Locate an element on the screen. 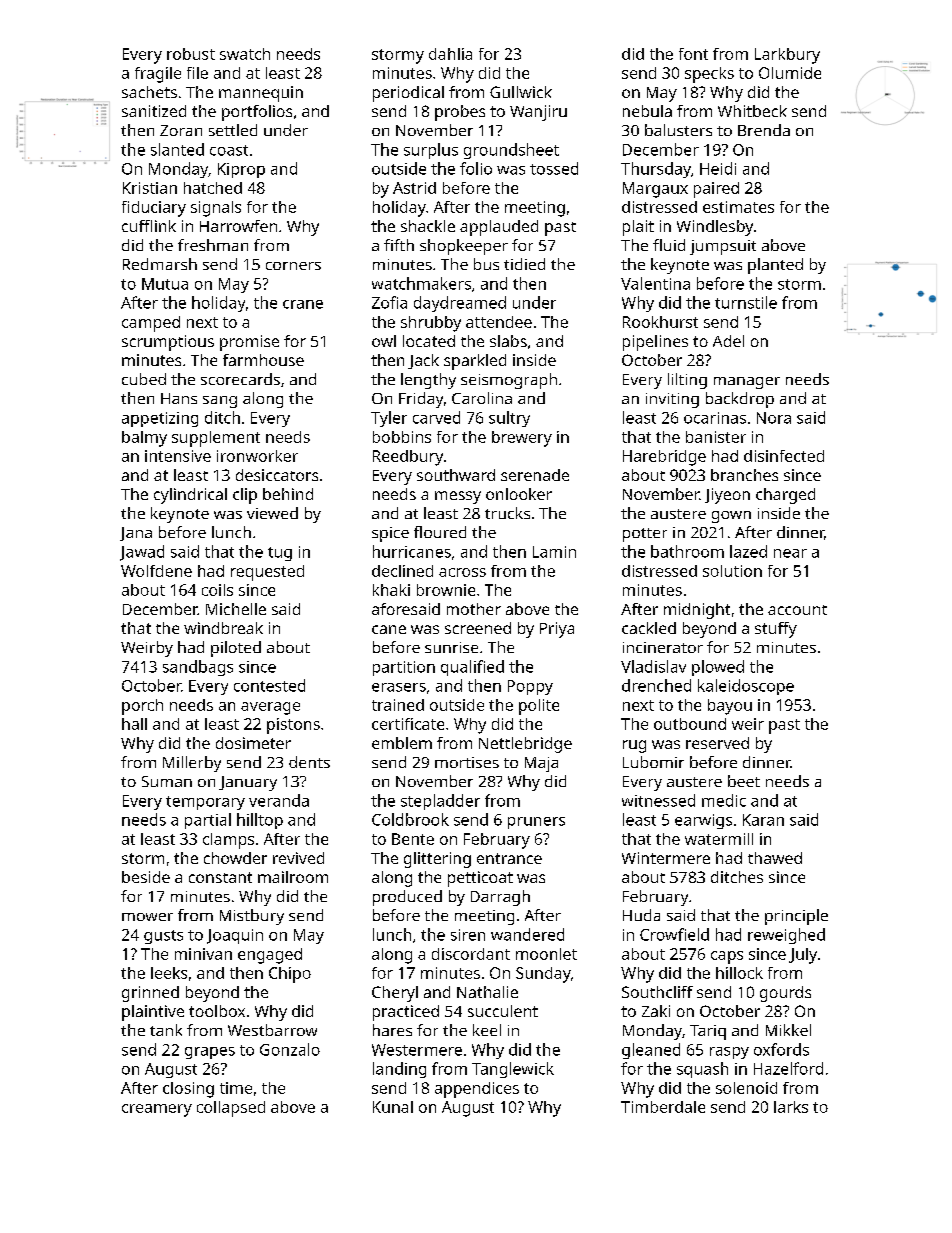 This screenshot has width=952, height=1233. Gullwick is located at coordinates (521, 92).
